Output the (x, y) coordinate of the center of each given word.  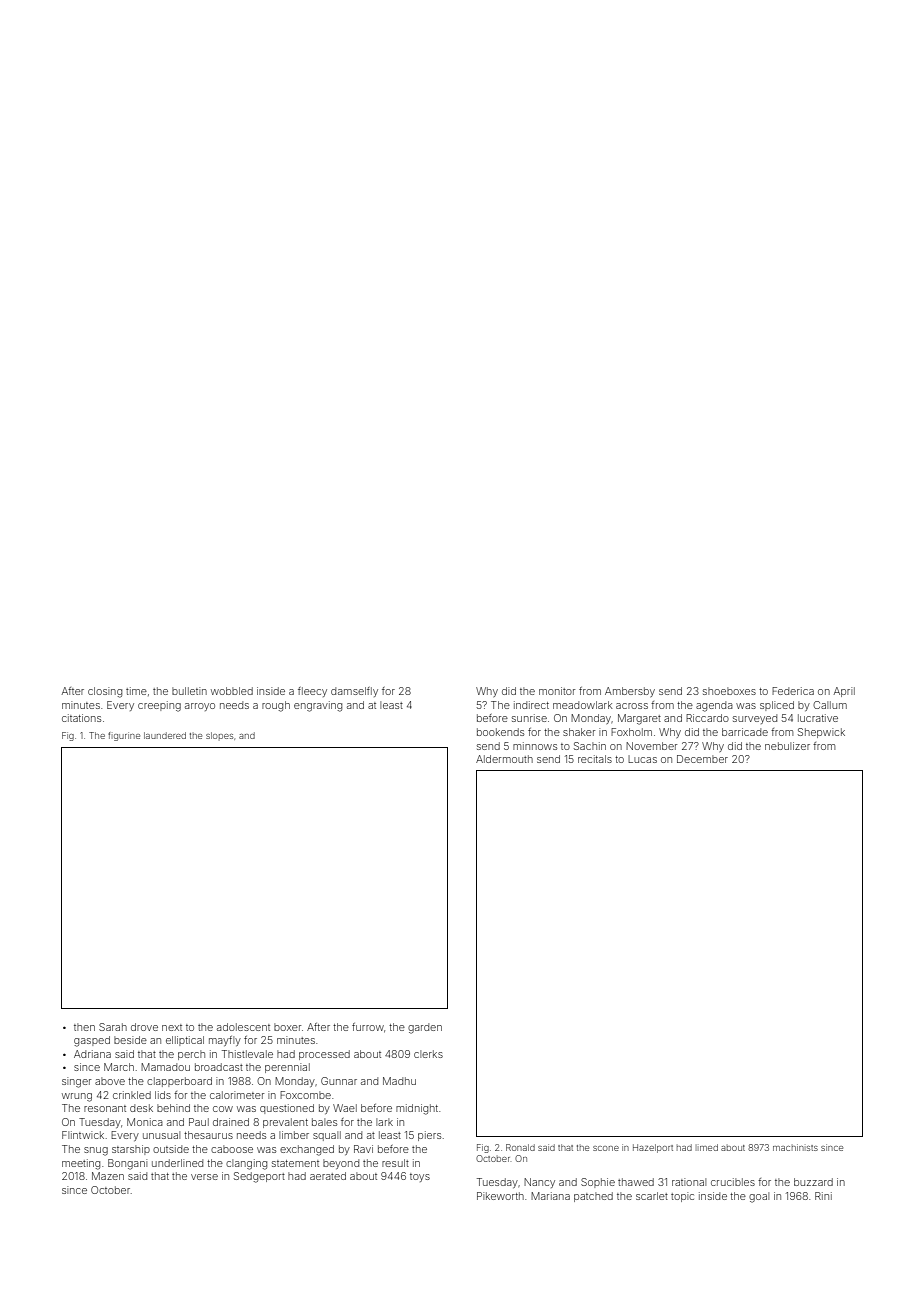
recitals (595, 759)
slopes (219, 736)
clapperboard (179, 1082)
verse (204, 1177)
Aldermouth (504, 759)
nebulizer (787, 746)
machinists (795, 1147)
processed (324, 1055)
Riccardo (707, 718)
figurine (124, 736)
